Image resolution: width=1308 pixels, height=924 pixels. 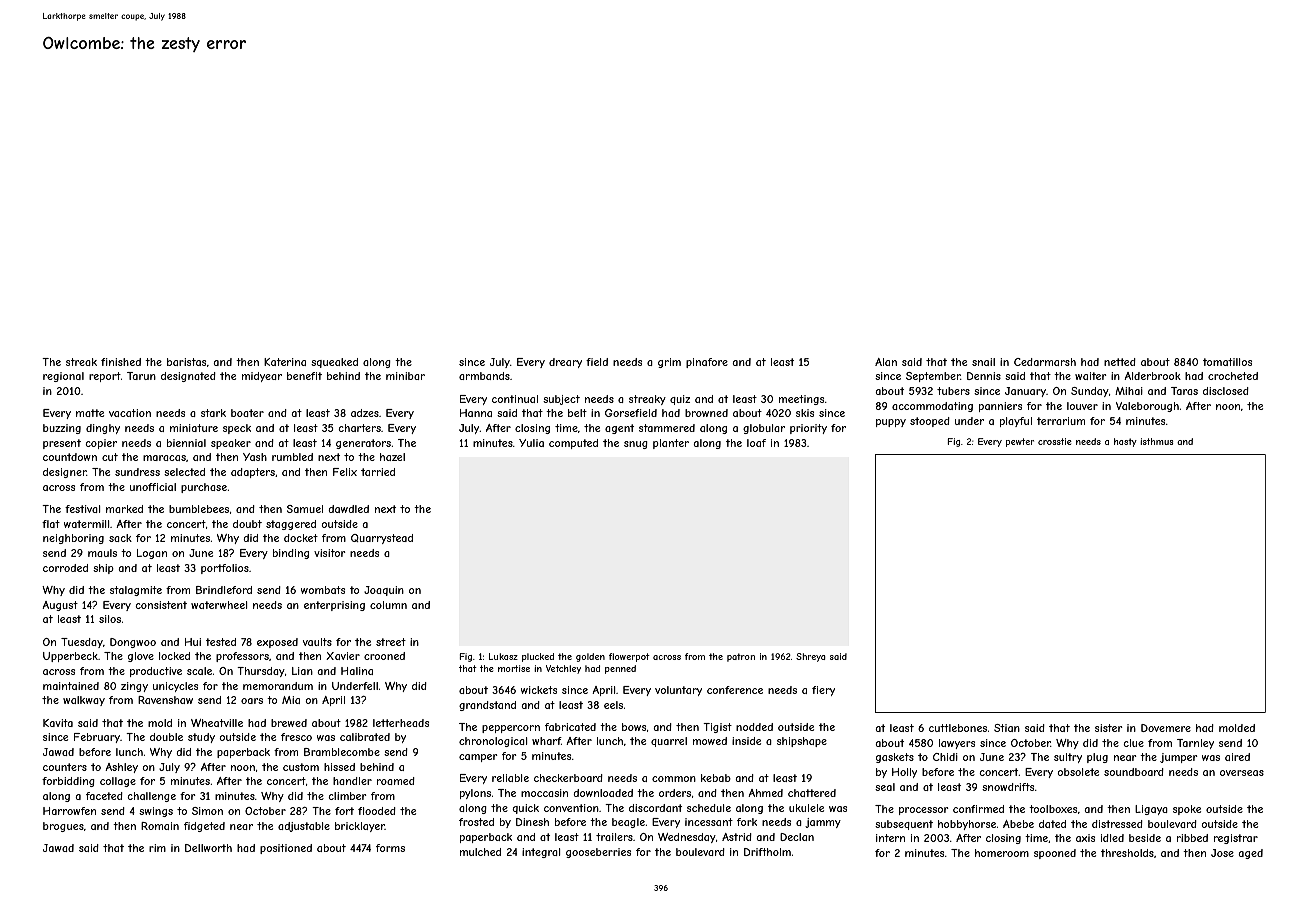 What do you see at coordinates (756, 443) in the image?
I see `loaf` at bounding box center [756, 443].
